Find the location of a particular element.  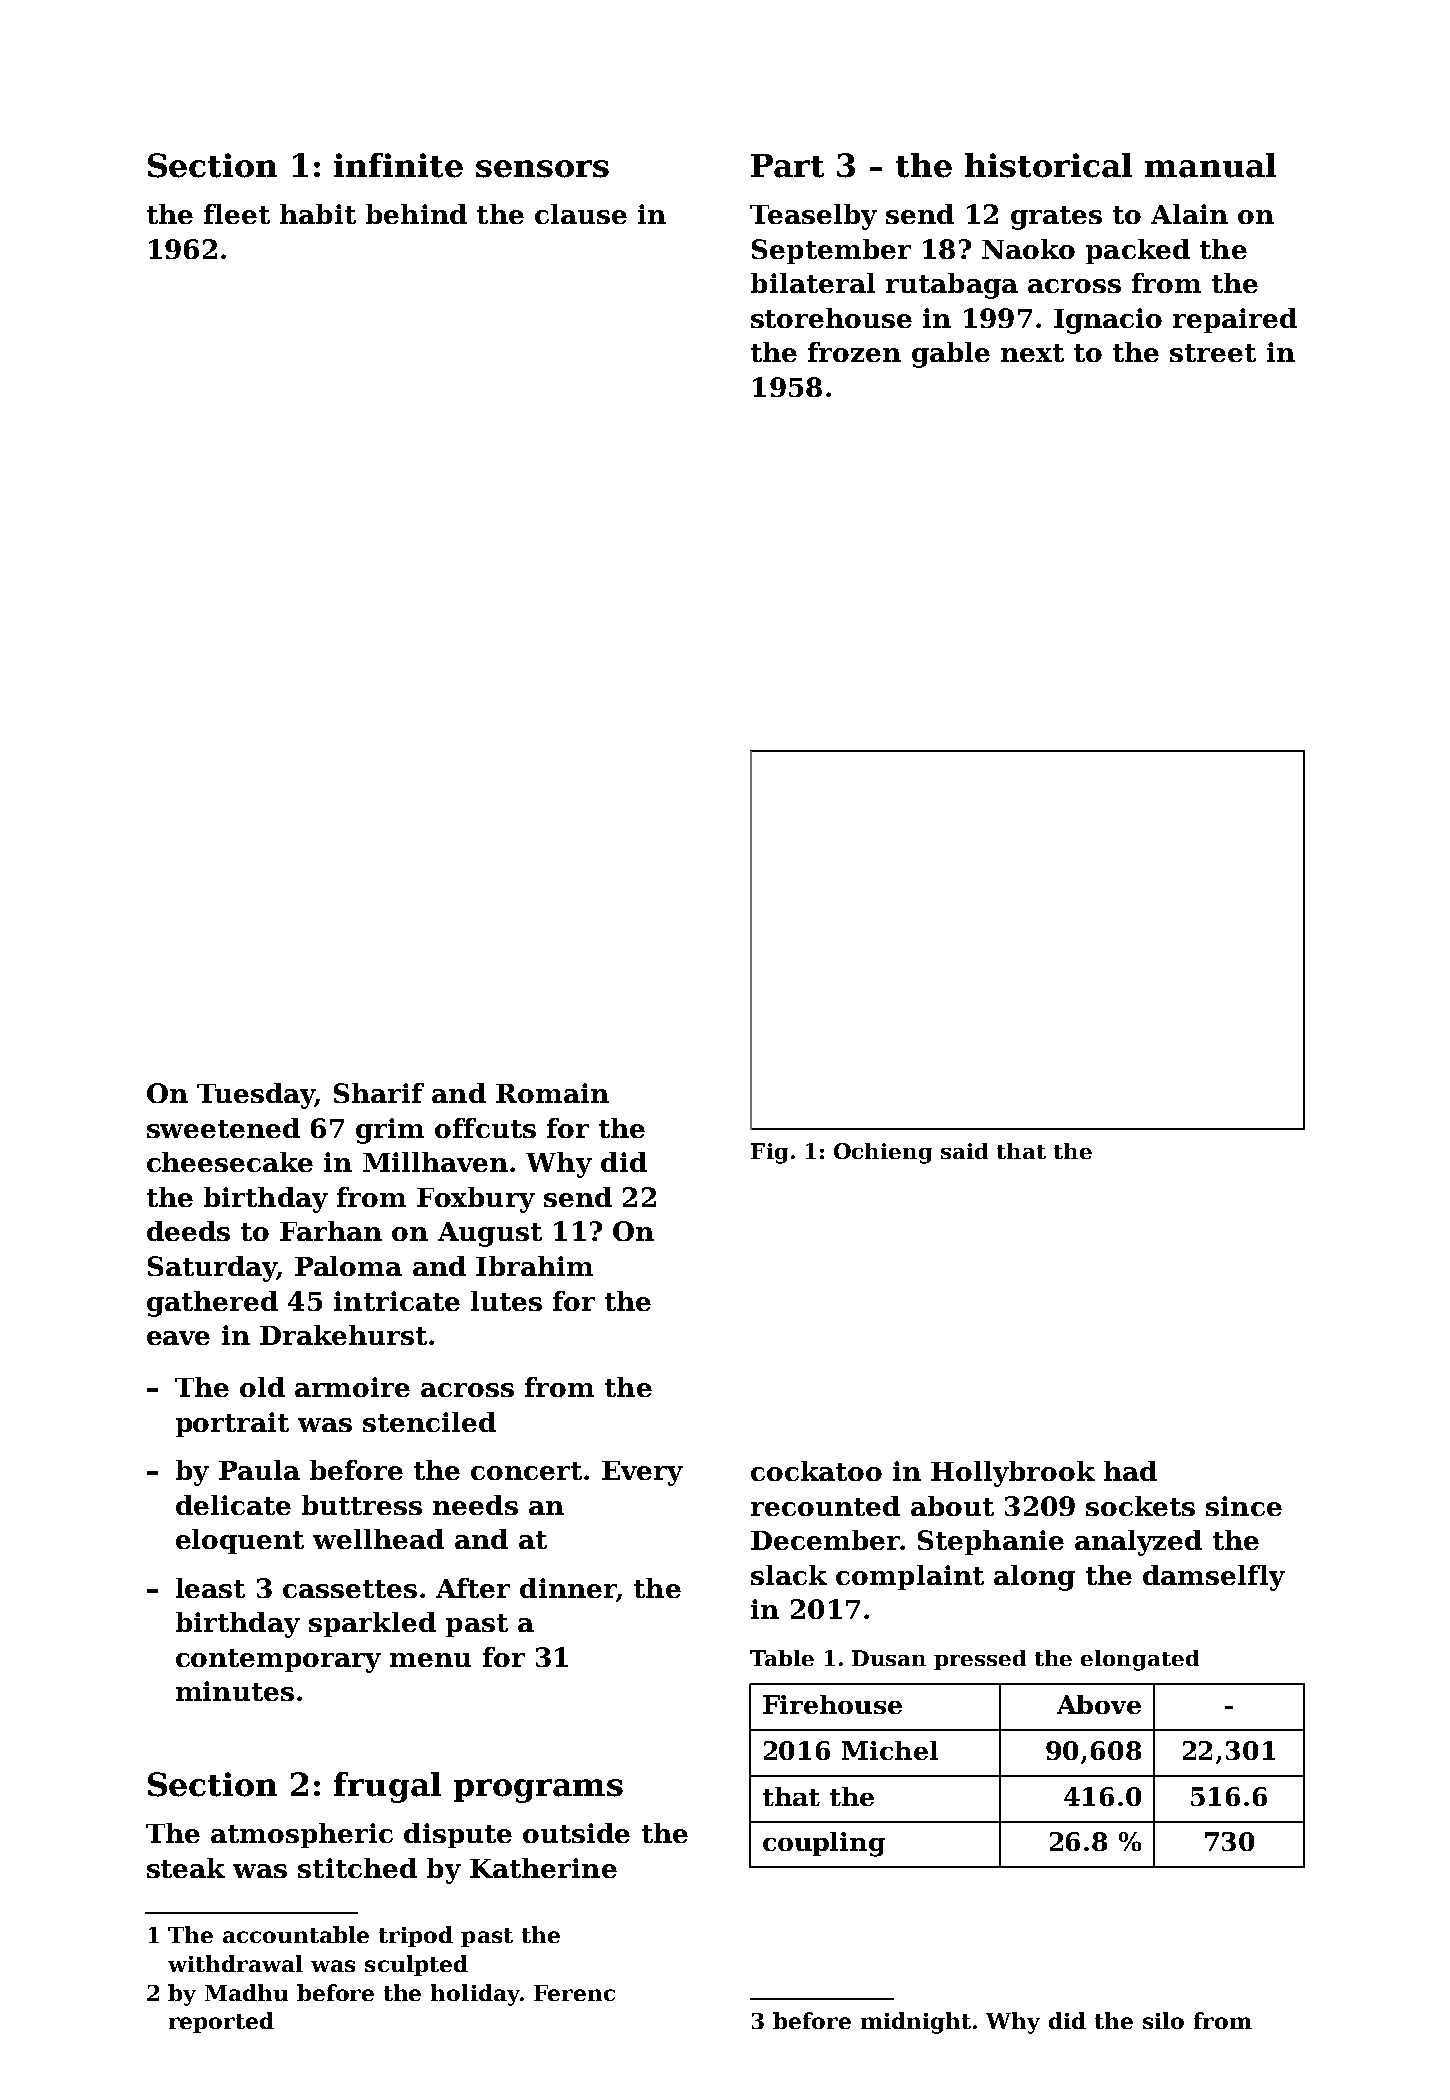

menu is located at coordinates (430, 1660).
